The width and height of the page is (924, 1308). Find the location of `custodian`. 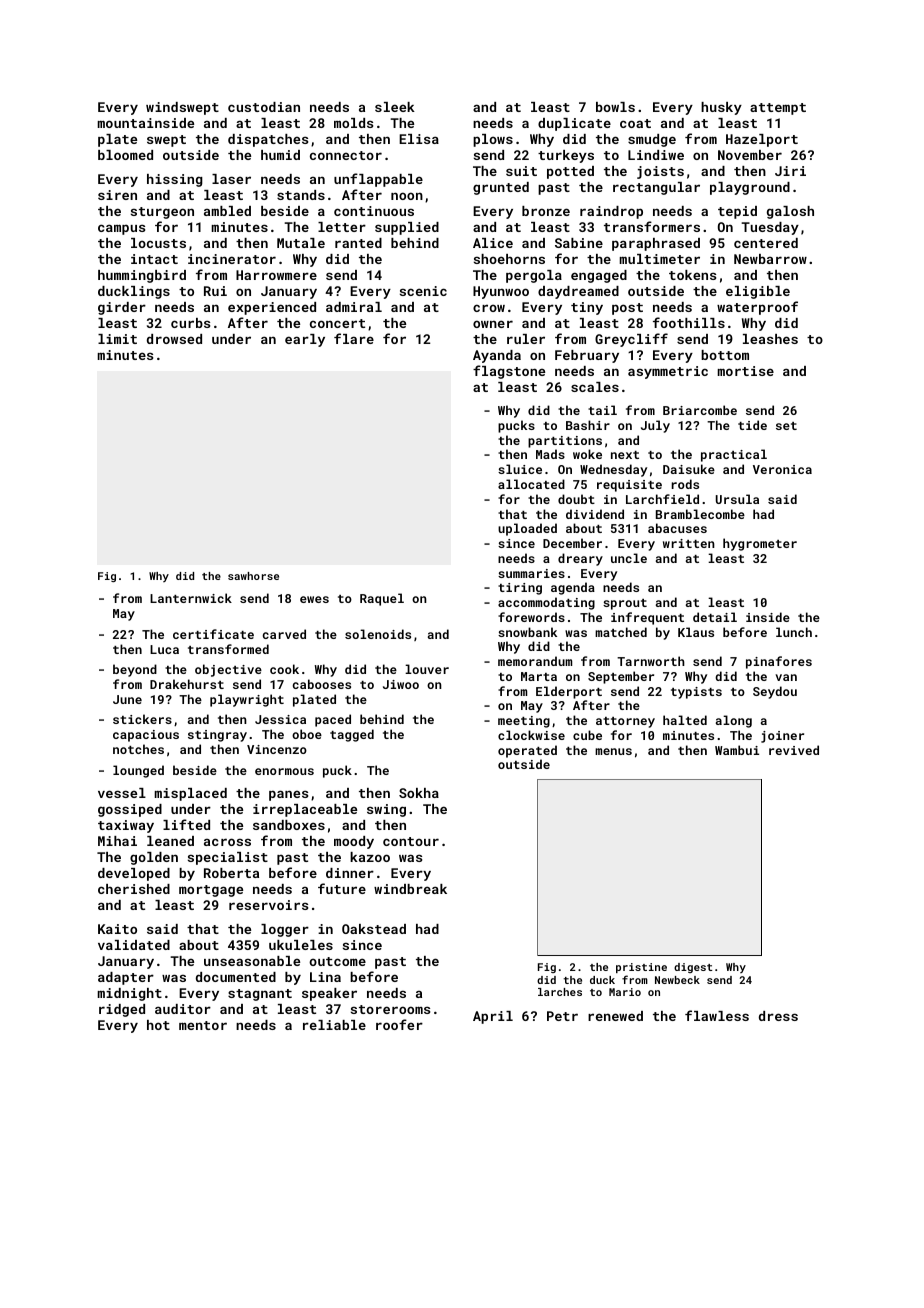

custodian is located at coordinates (264, 107).
